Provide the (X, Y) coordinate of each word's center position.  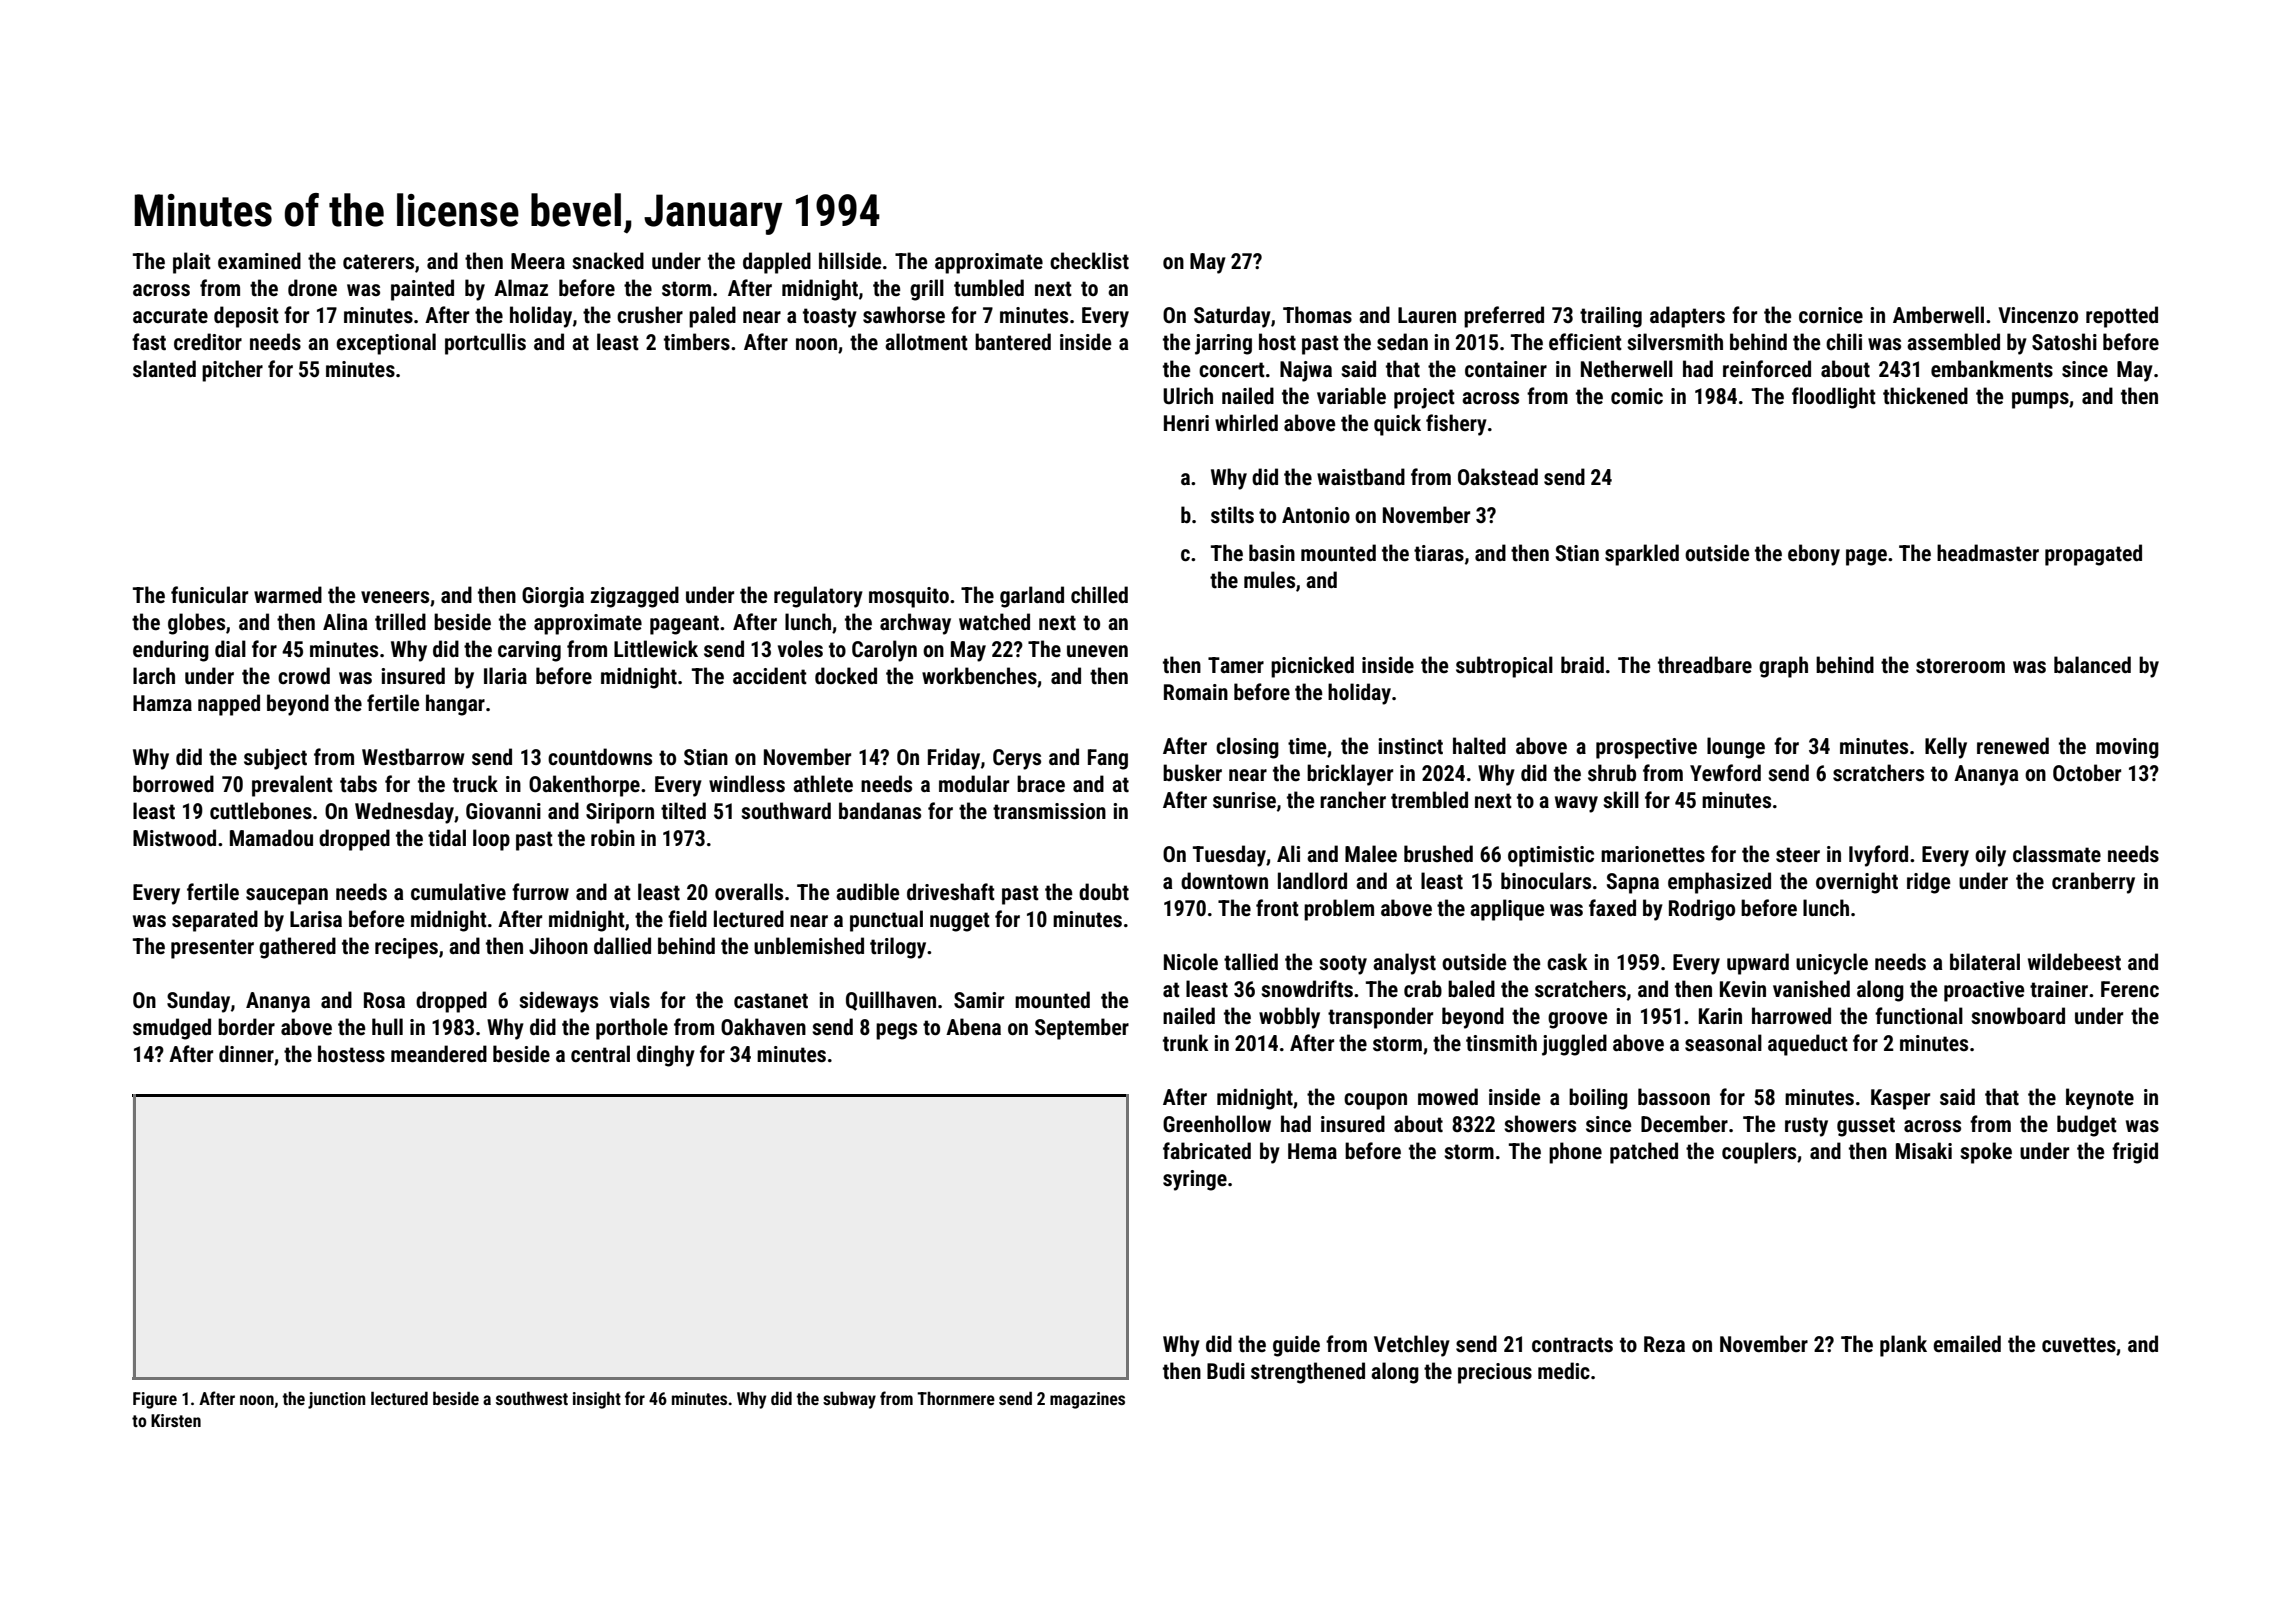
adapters (1687, 317)
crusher (650, 315)
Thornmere (956, 1398)
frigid (2135, 1153)
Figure (155, 1400)
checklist (1089, 261)
